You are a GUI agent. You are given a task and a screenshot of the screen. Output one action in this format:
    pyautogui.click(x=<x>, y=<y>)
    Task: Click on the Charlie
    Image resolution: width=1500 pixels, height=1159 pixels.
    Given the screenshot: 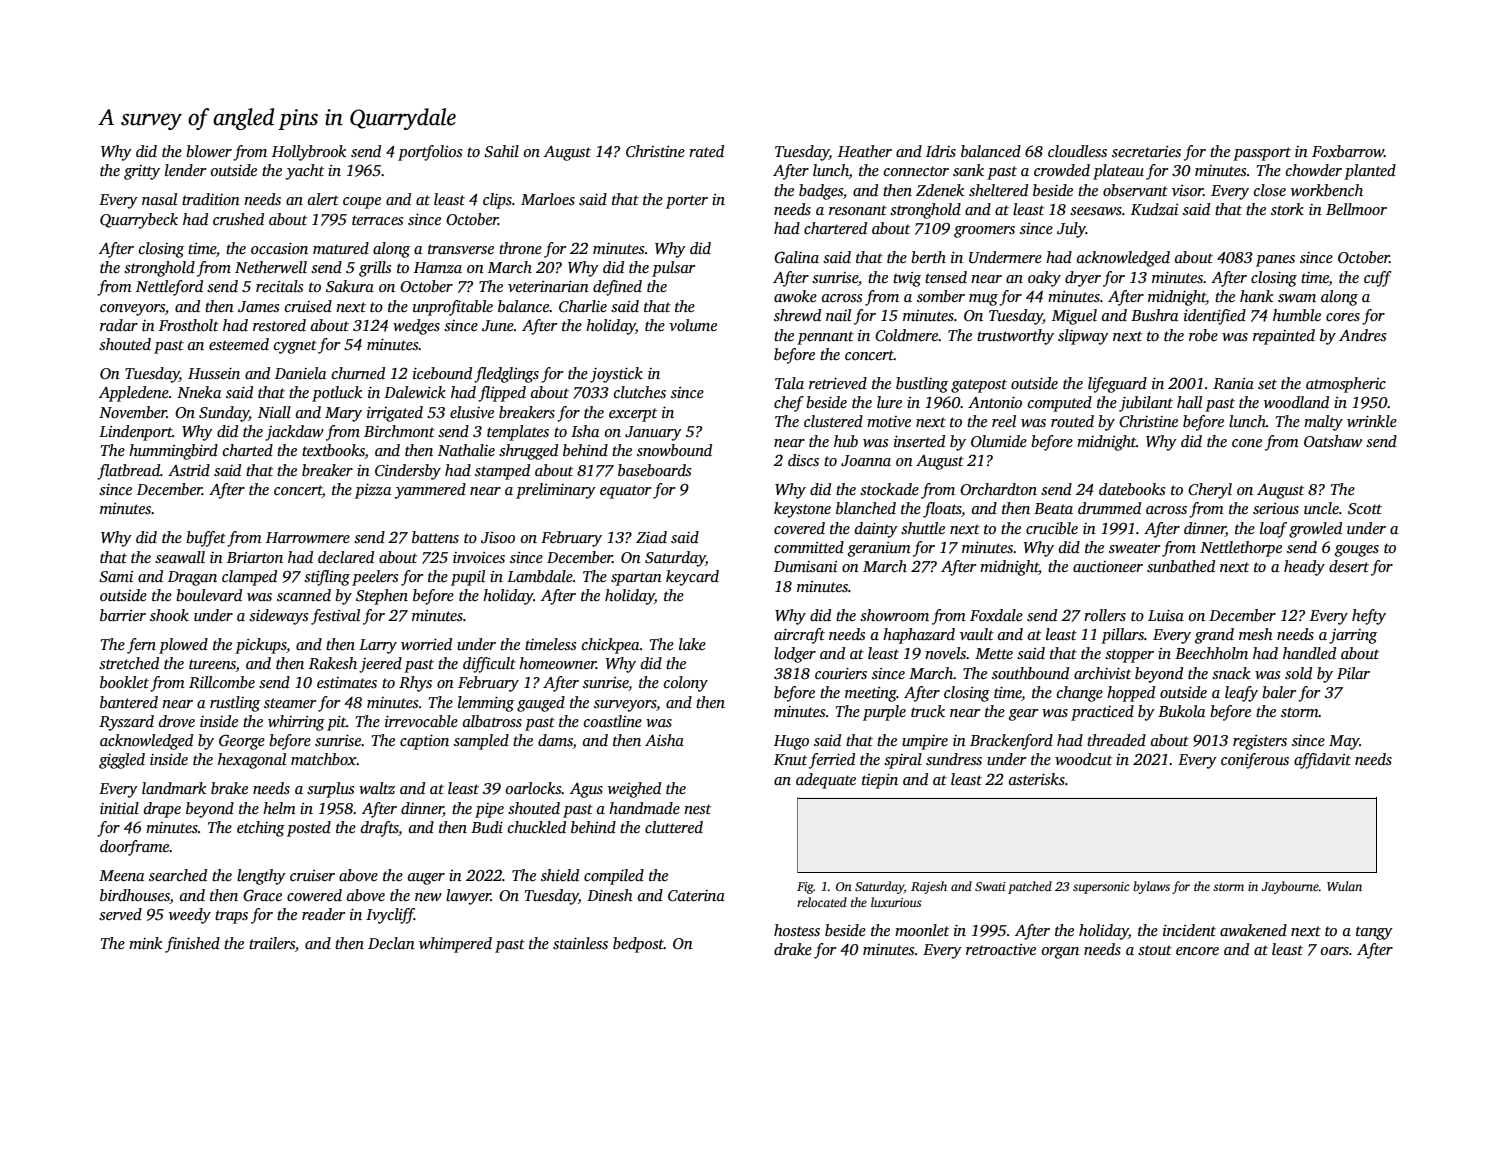 What is the action you would take?
    pyautogui.click(x=583, y=306)
